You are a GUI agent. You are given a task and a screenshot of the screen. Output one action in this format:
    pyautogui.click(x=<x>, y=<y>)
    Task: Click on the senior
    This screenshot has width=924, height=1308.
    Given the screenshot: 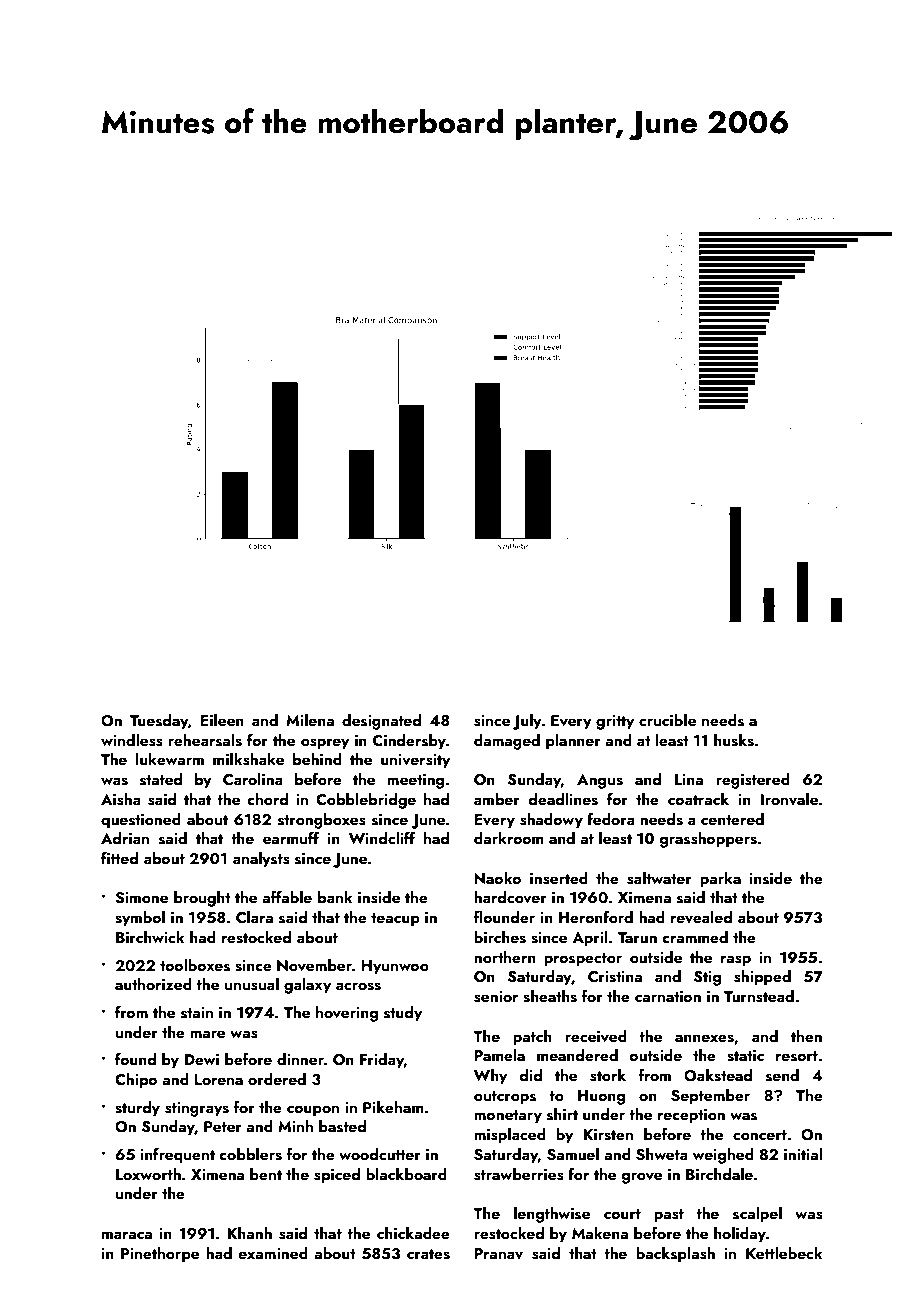 What is the action you would take?
    pyautogui.click(x=496, y=997)
